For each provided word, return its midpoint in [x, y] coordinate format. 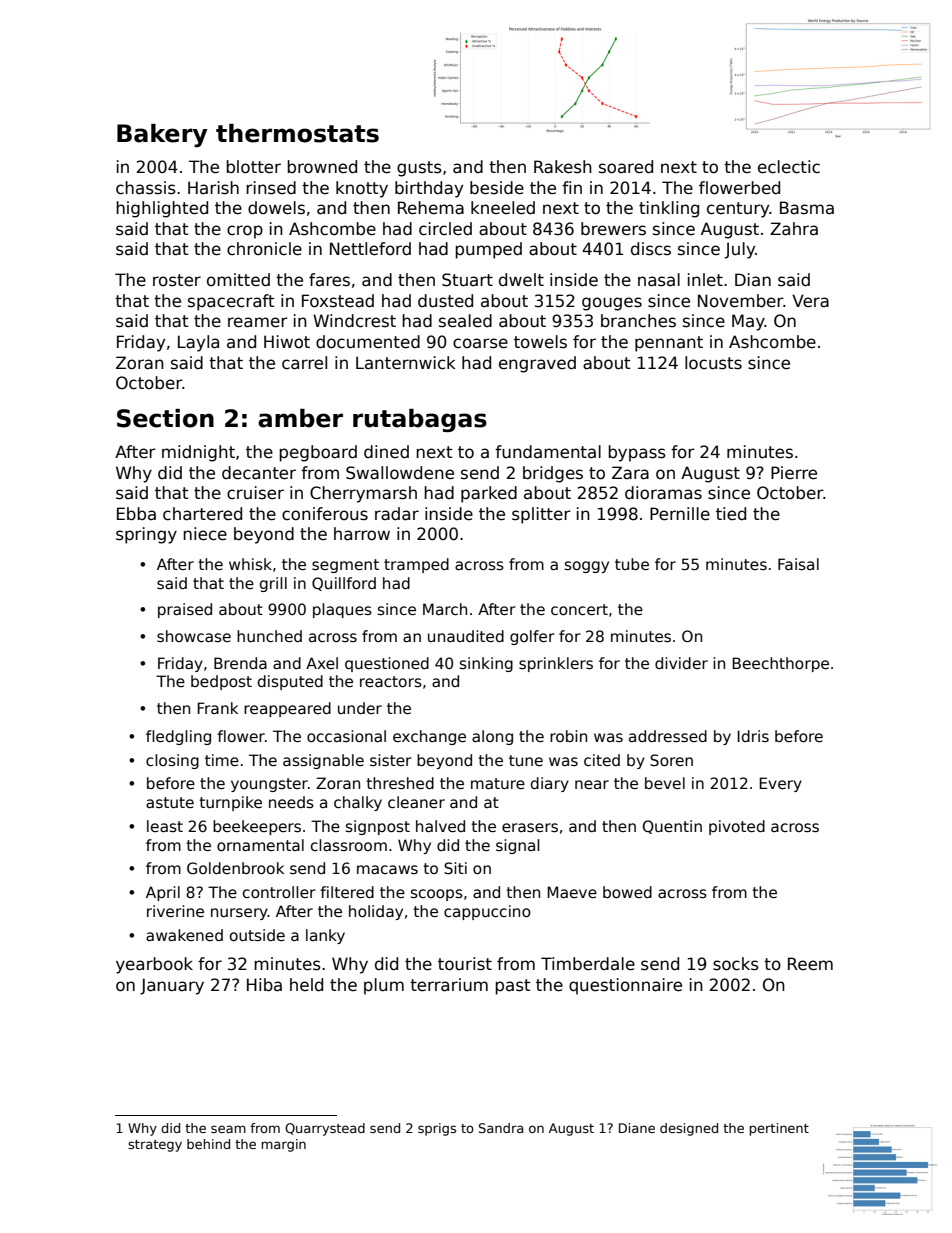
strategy [155, 1146]
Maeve [572, 892]
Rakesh [563, 167]
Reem [810, 964]
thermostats [297, 133]
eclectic [789, 167]
